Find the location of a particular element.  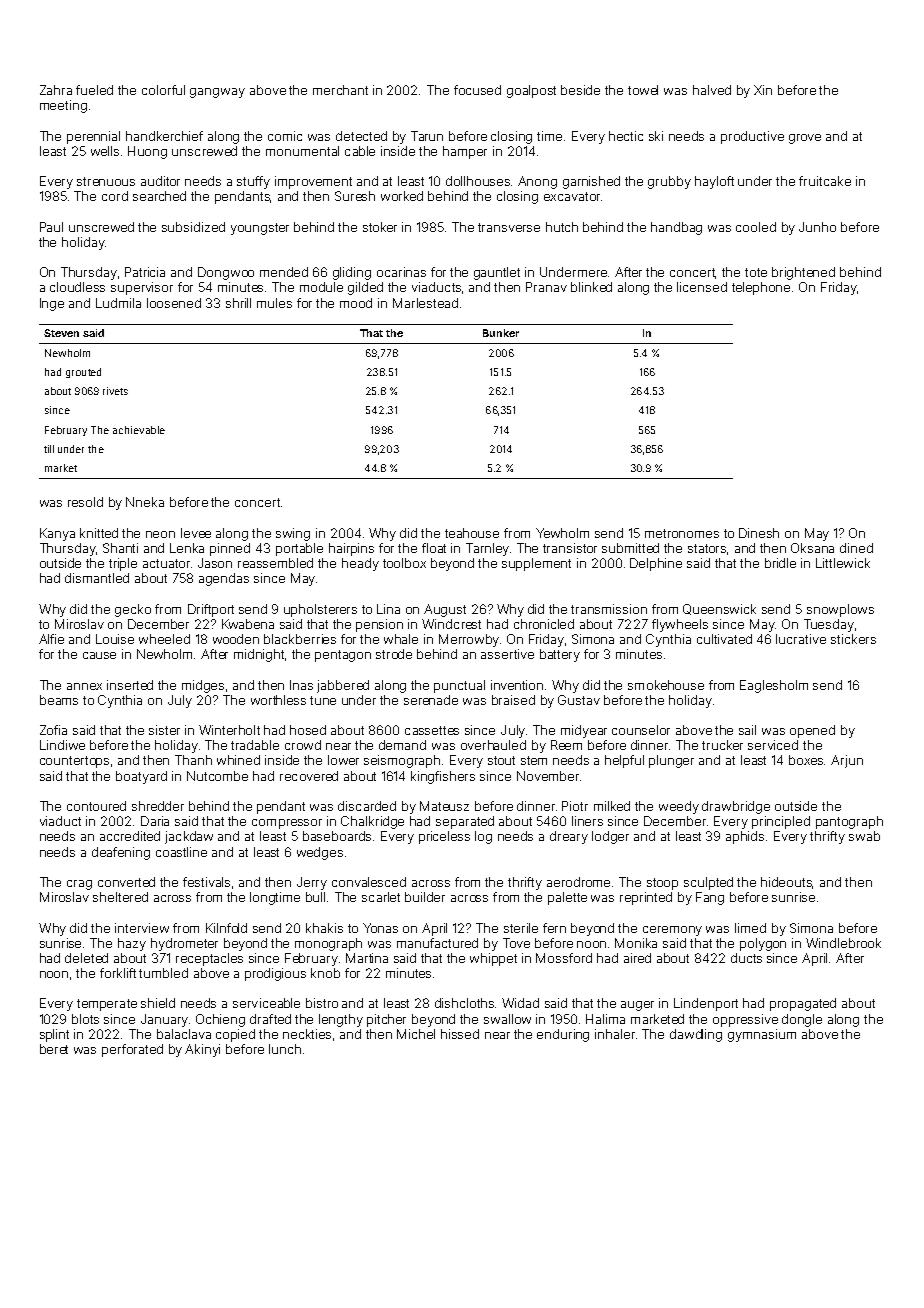

jackdaw is located at coordinates (189, 837).
